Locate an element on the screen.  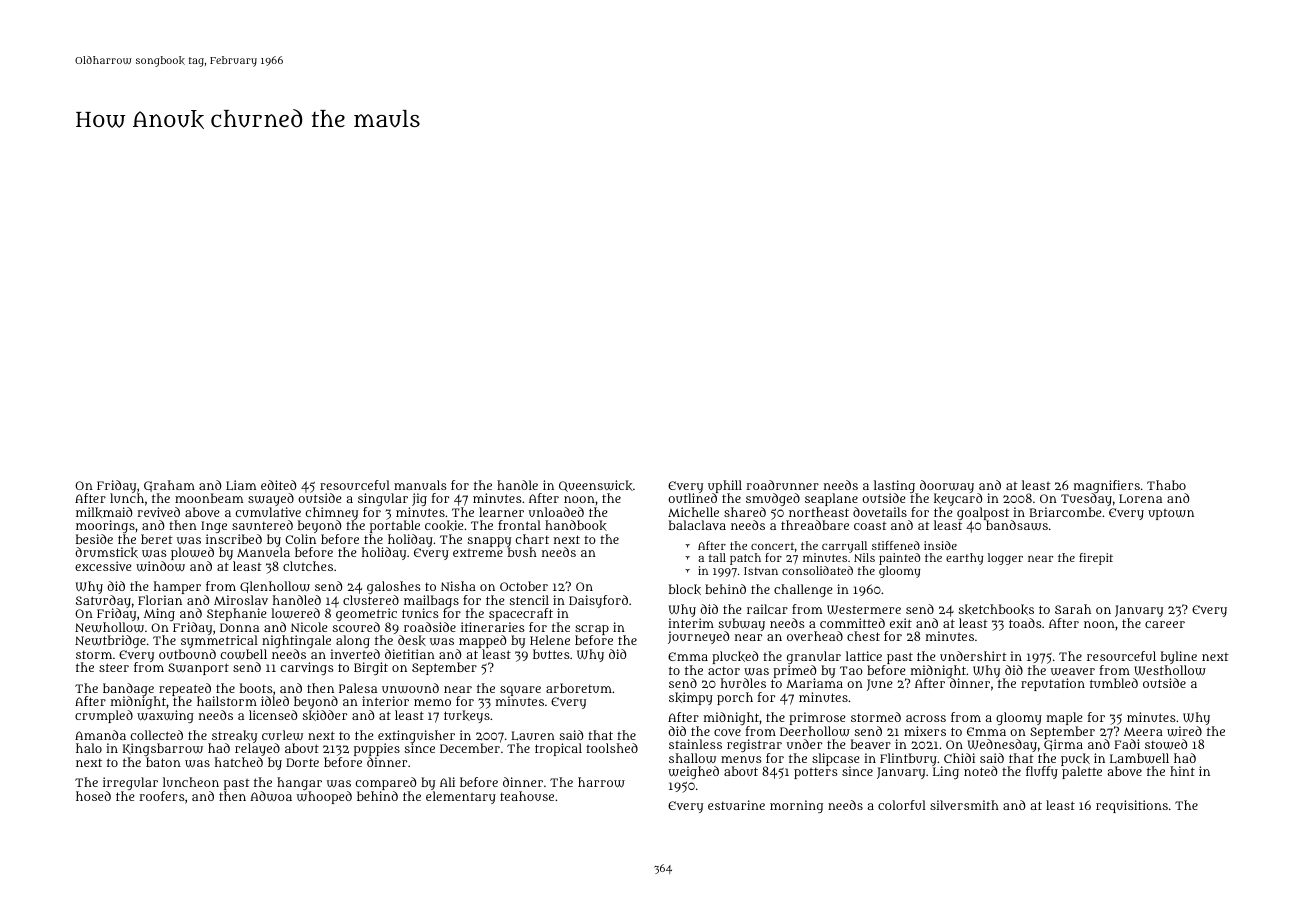
Inge is located at coordinates (214, 527).
